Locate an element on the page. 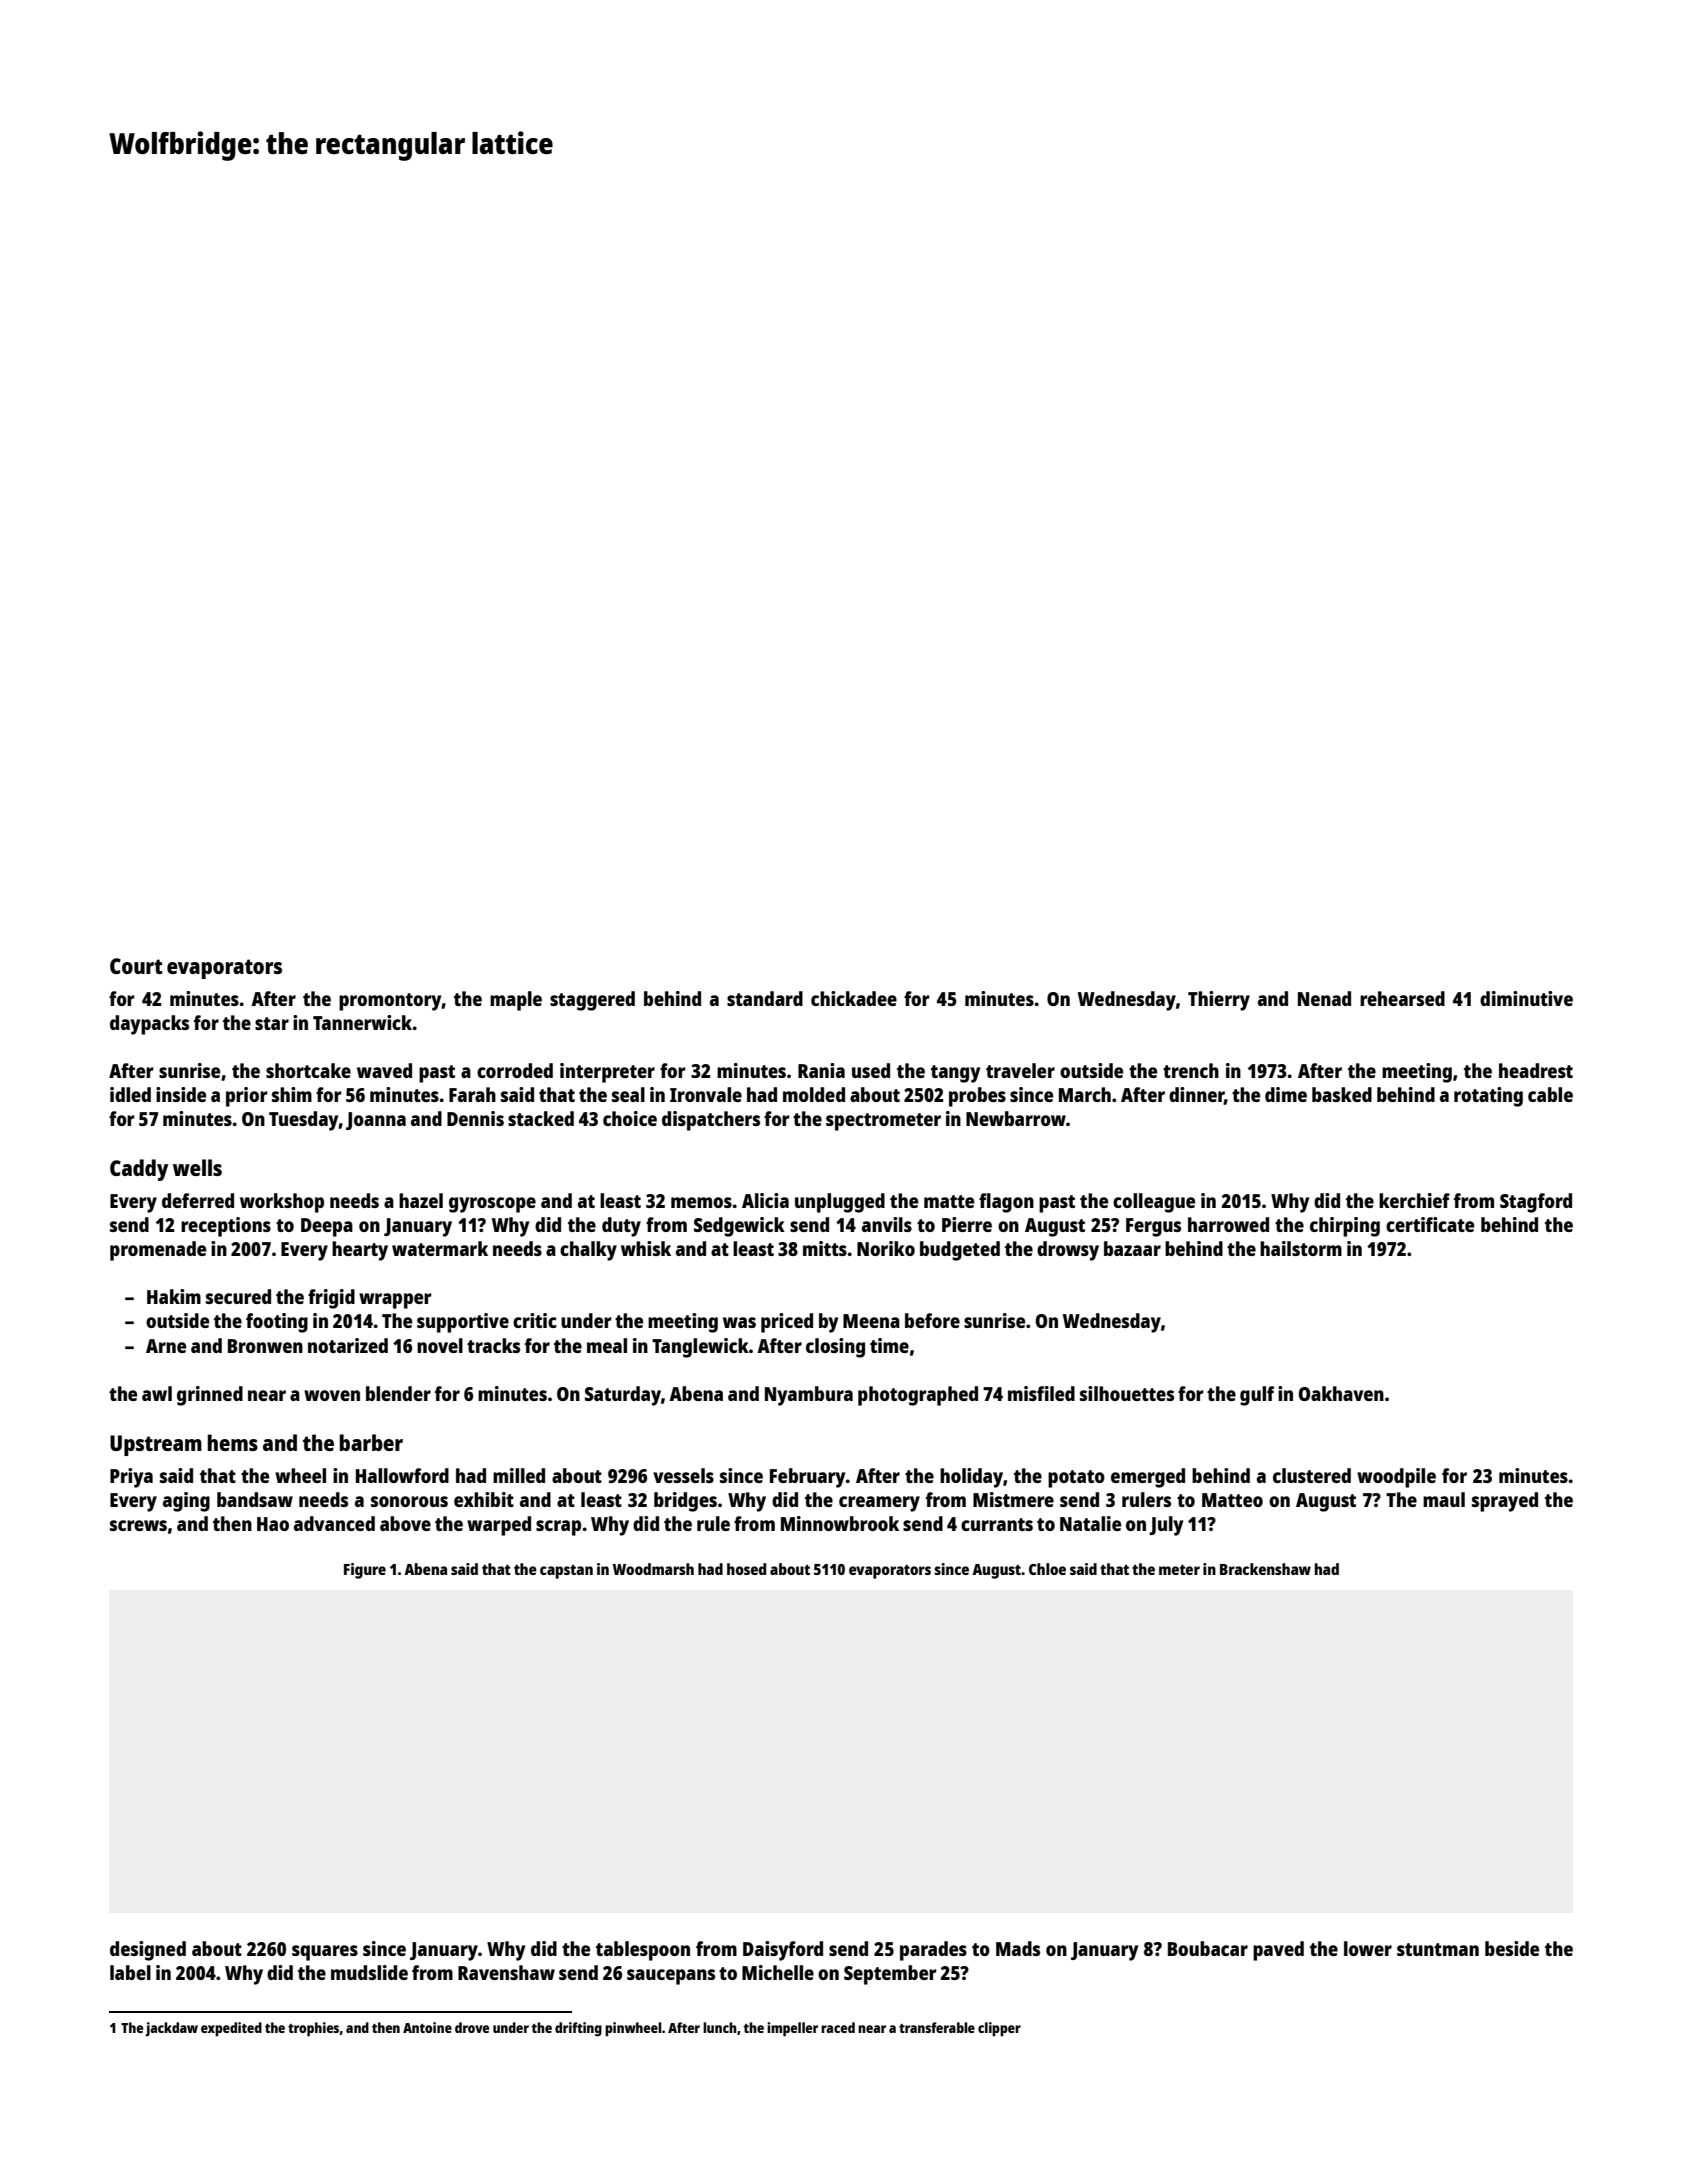  beside is located at coordinates (1512, 1948).
